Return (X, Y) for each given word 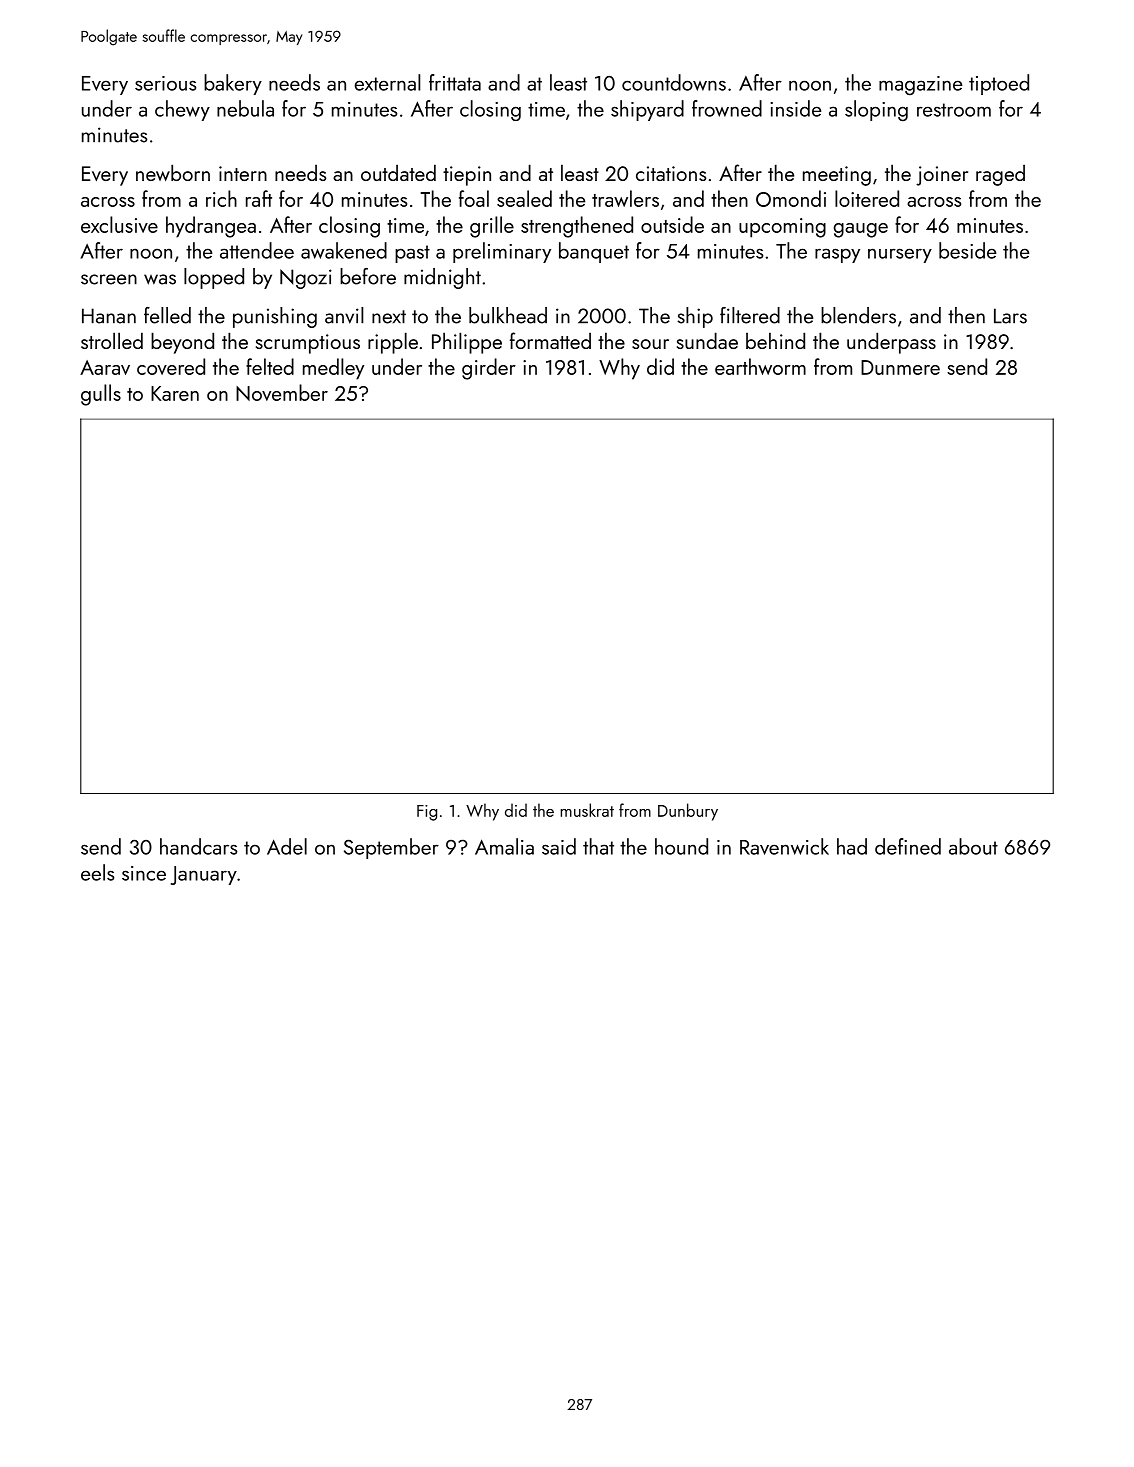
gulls (101, 395)
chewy (182, 110)
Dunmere (900, 367)
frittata (455, 82)
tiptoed (999, 84)
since (144, 873)
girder (489, 369)
